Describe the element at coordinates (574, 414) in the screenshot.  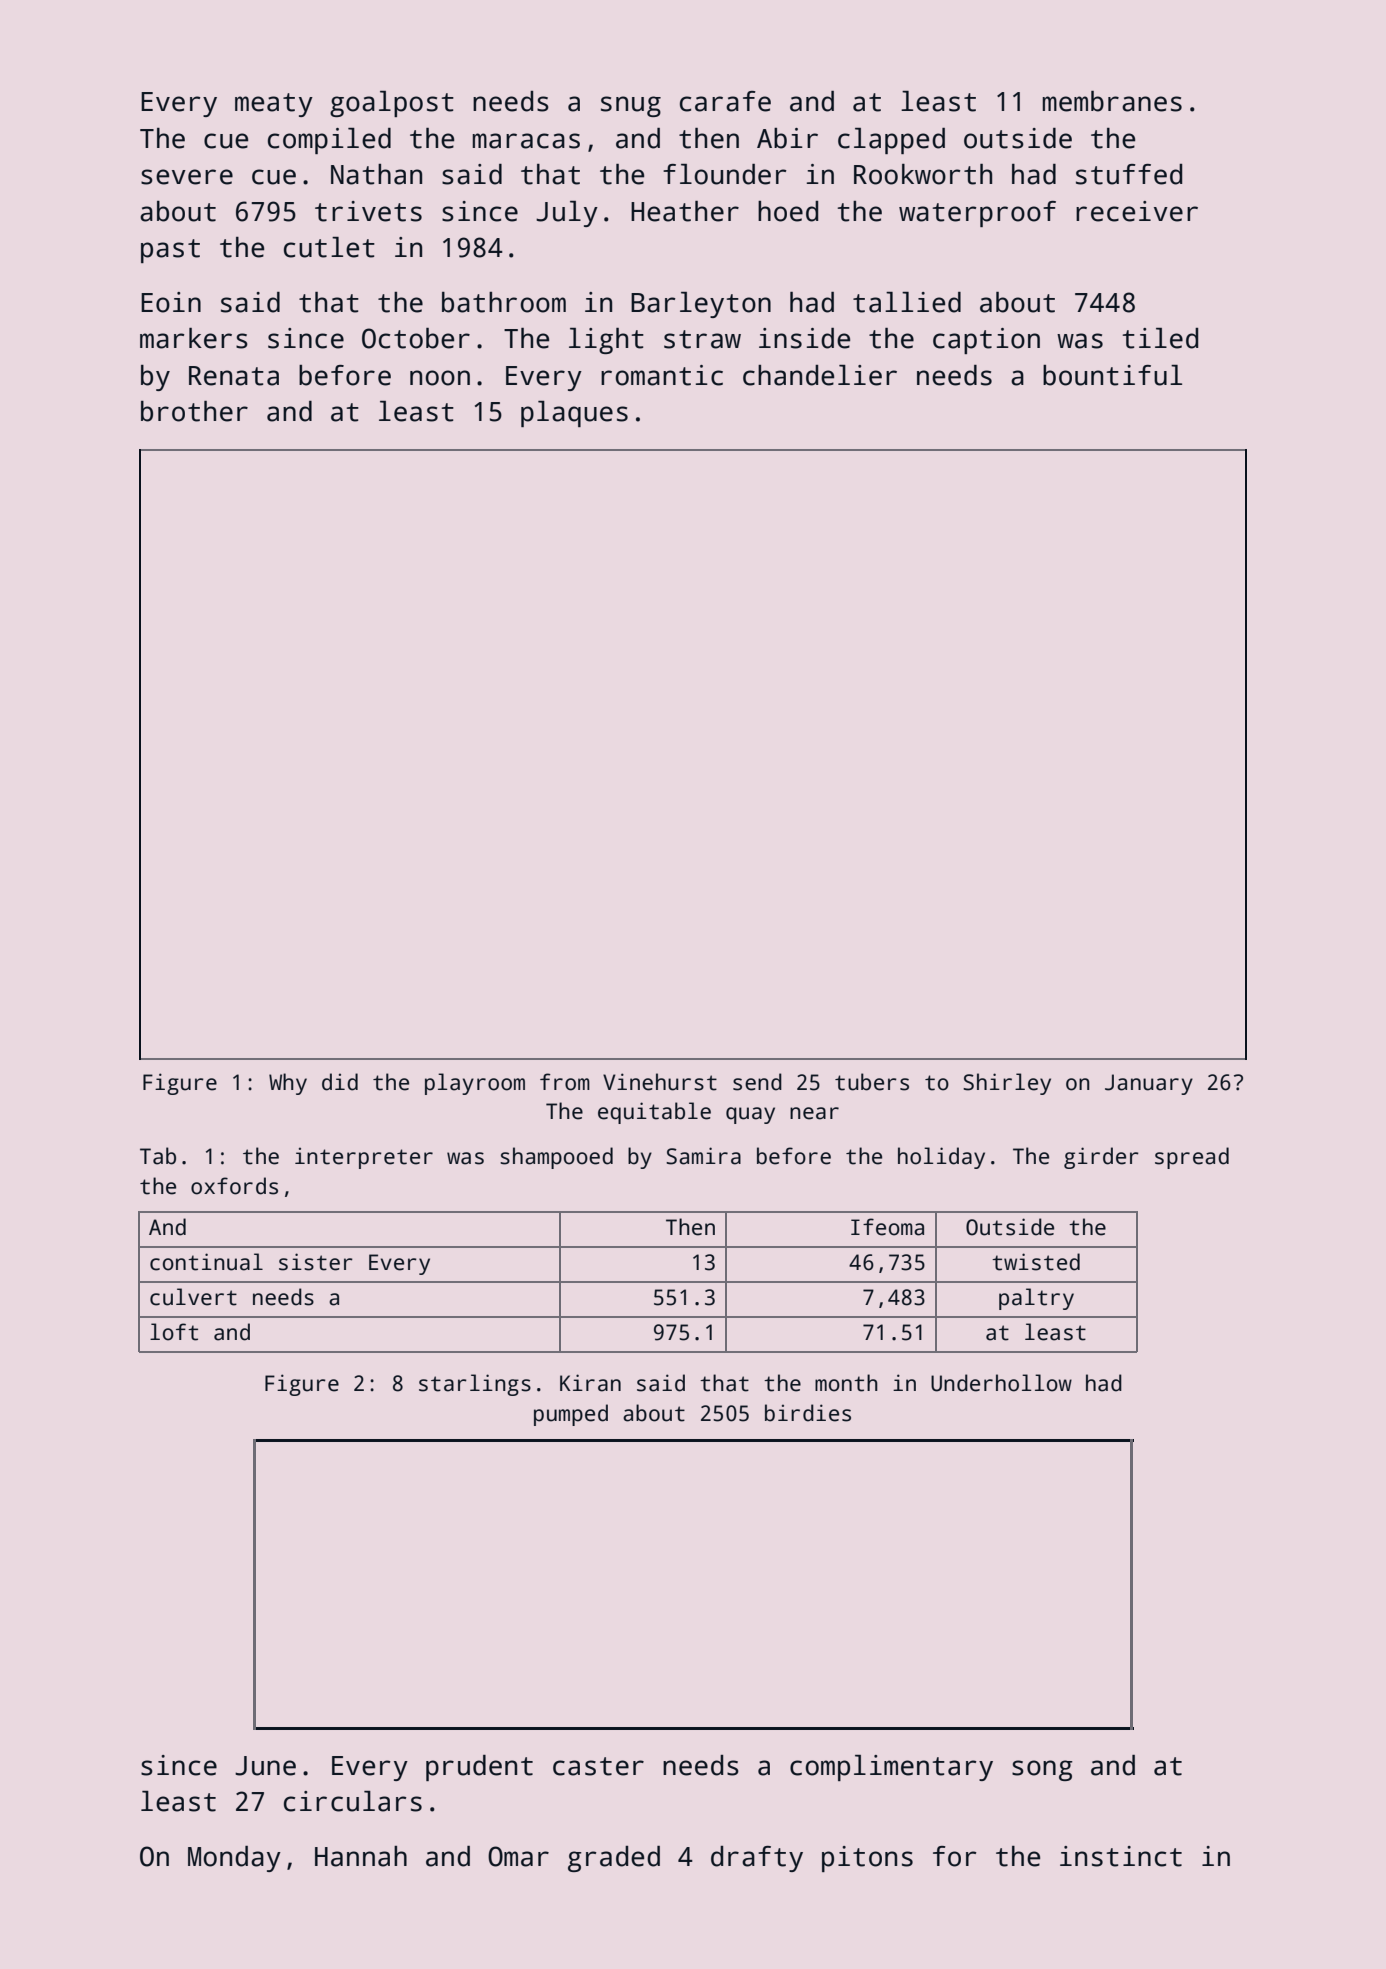
I see `plaques` at that location.
